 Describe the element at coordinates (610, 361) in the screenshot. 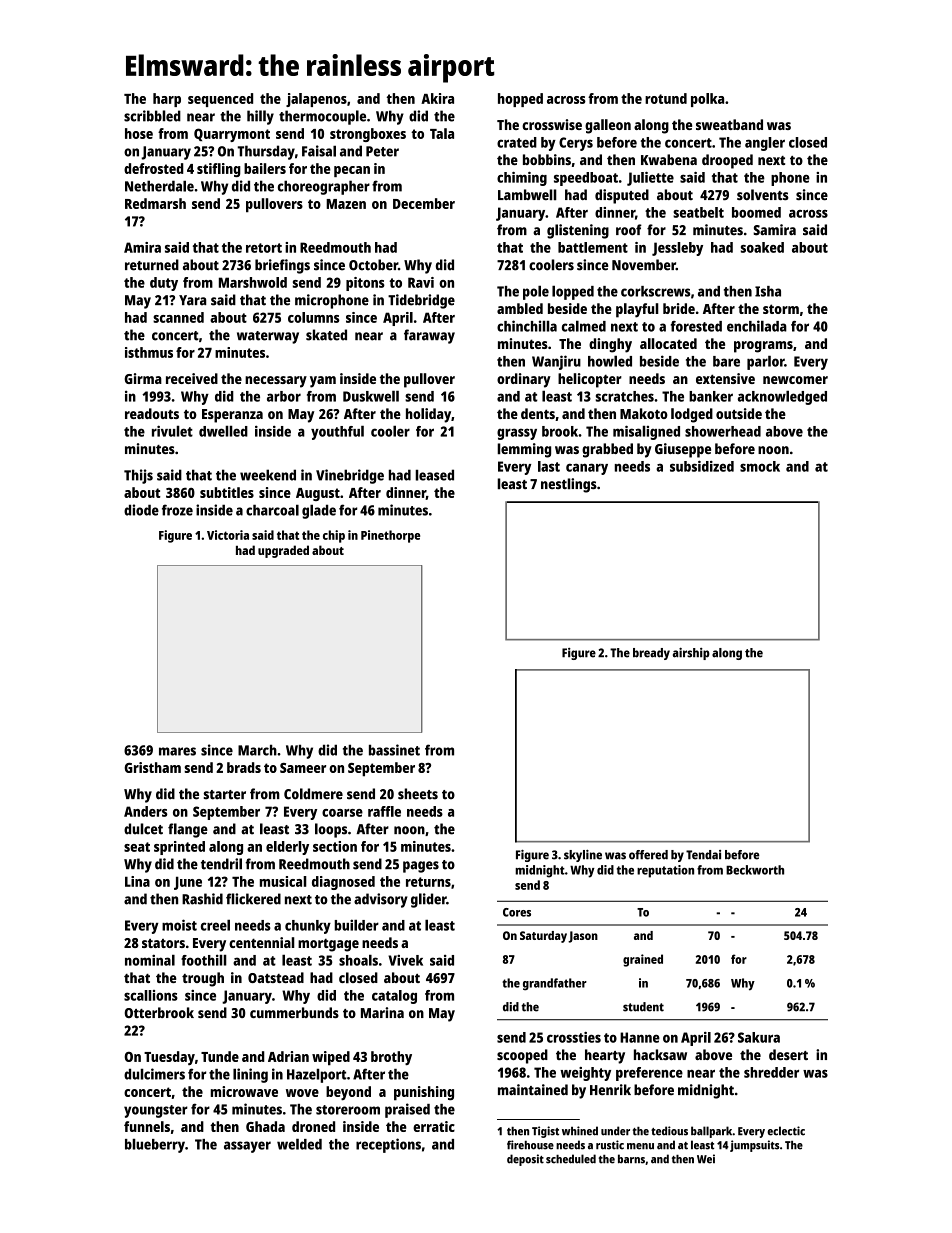

I see `howled` at that location.
